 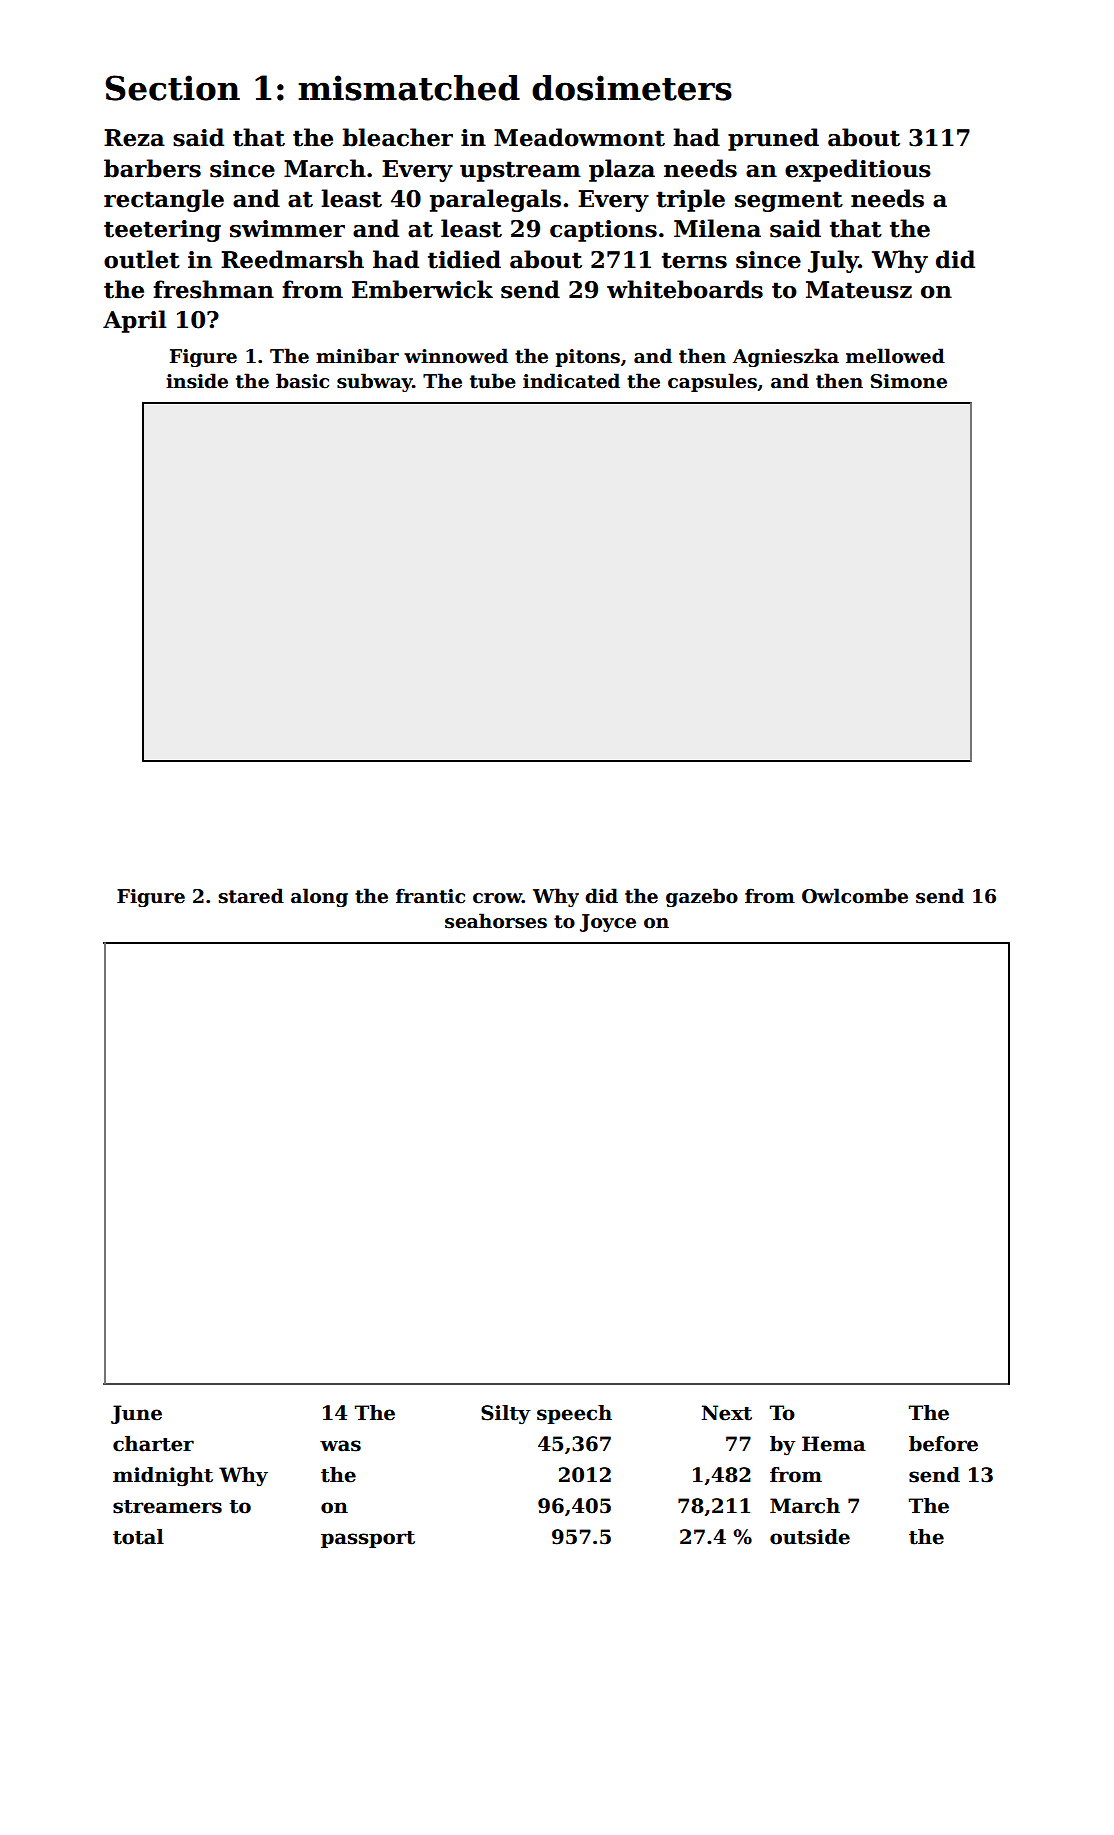 I want to click on Section, so click(x=172, y=88).
